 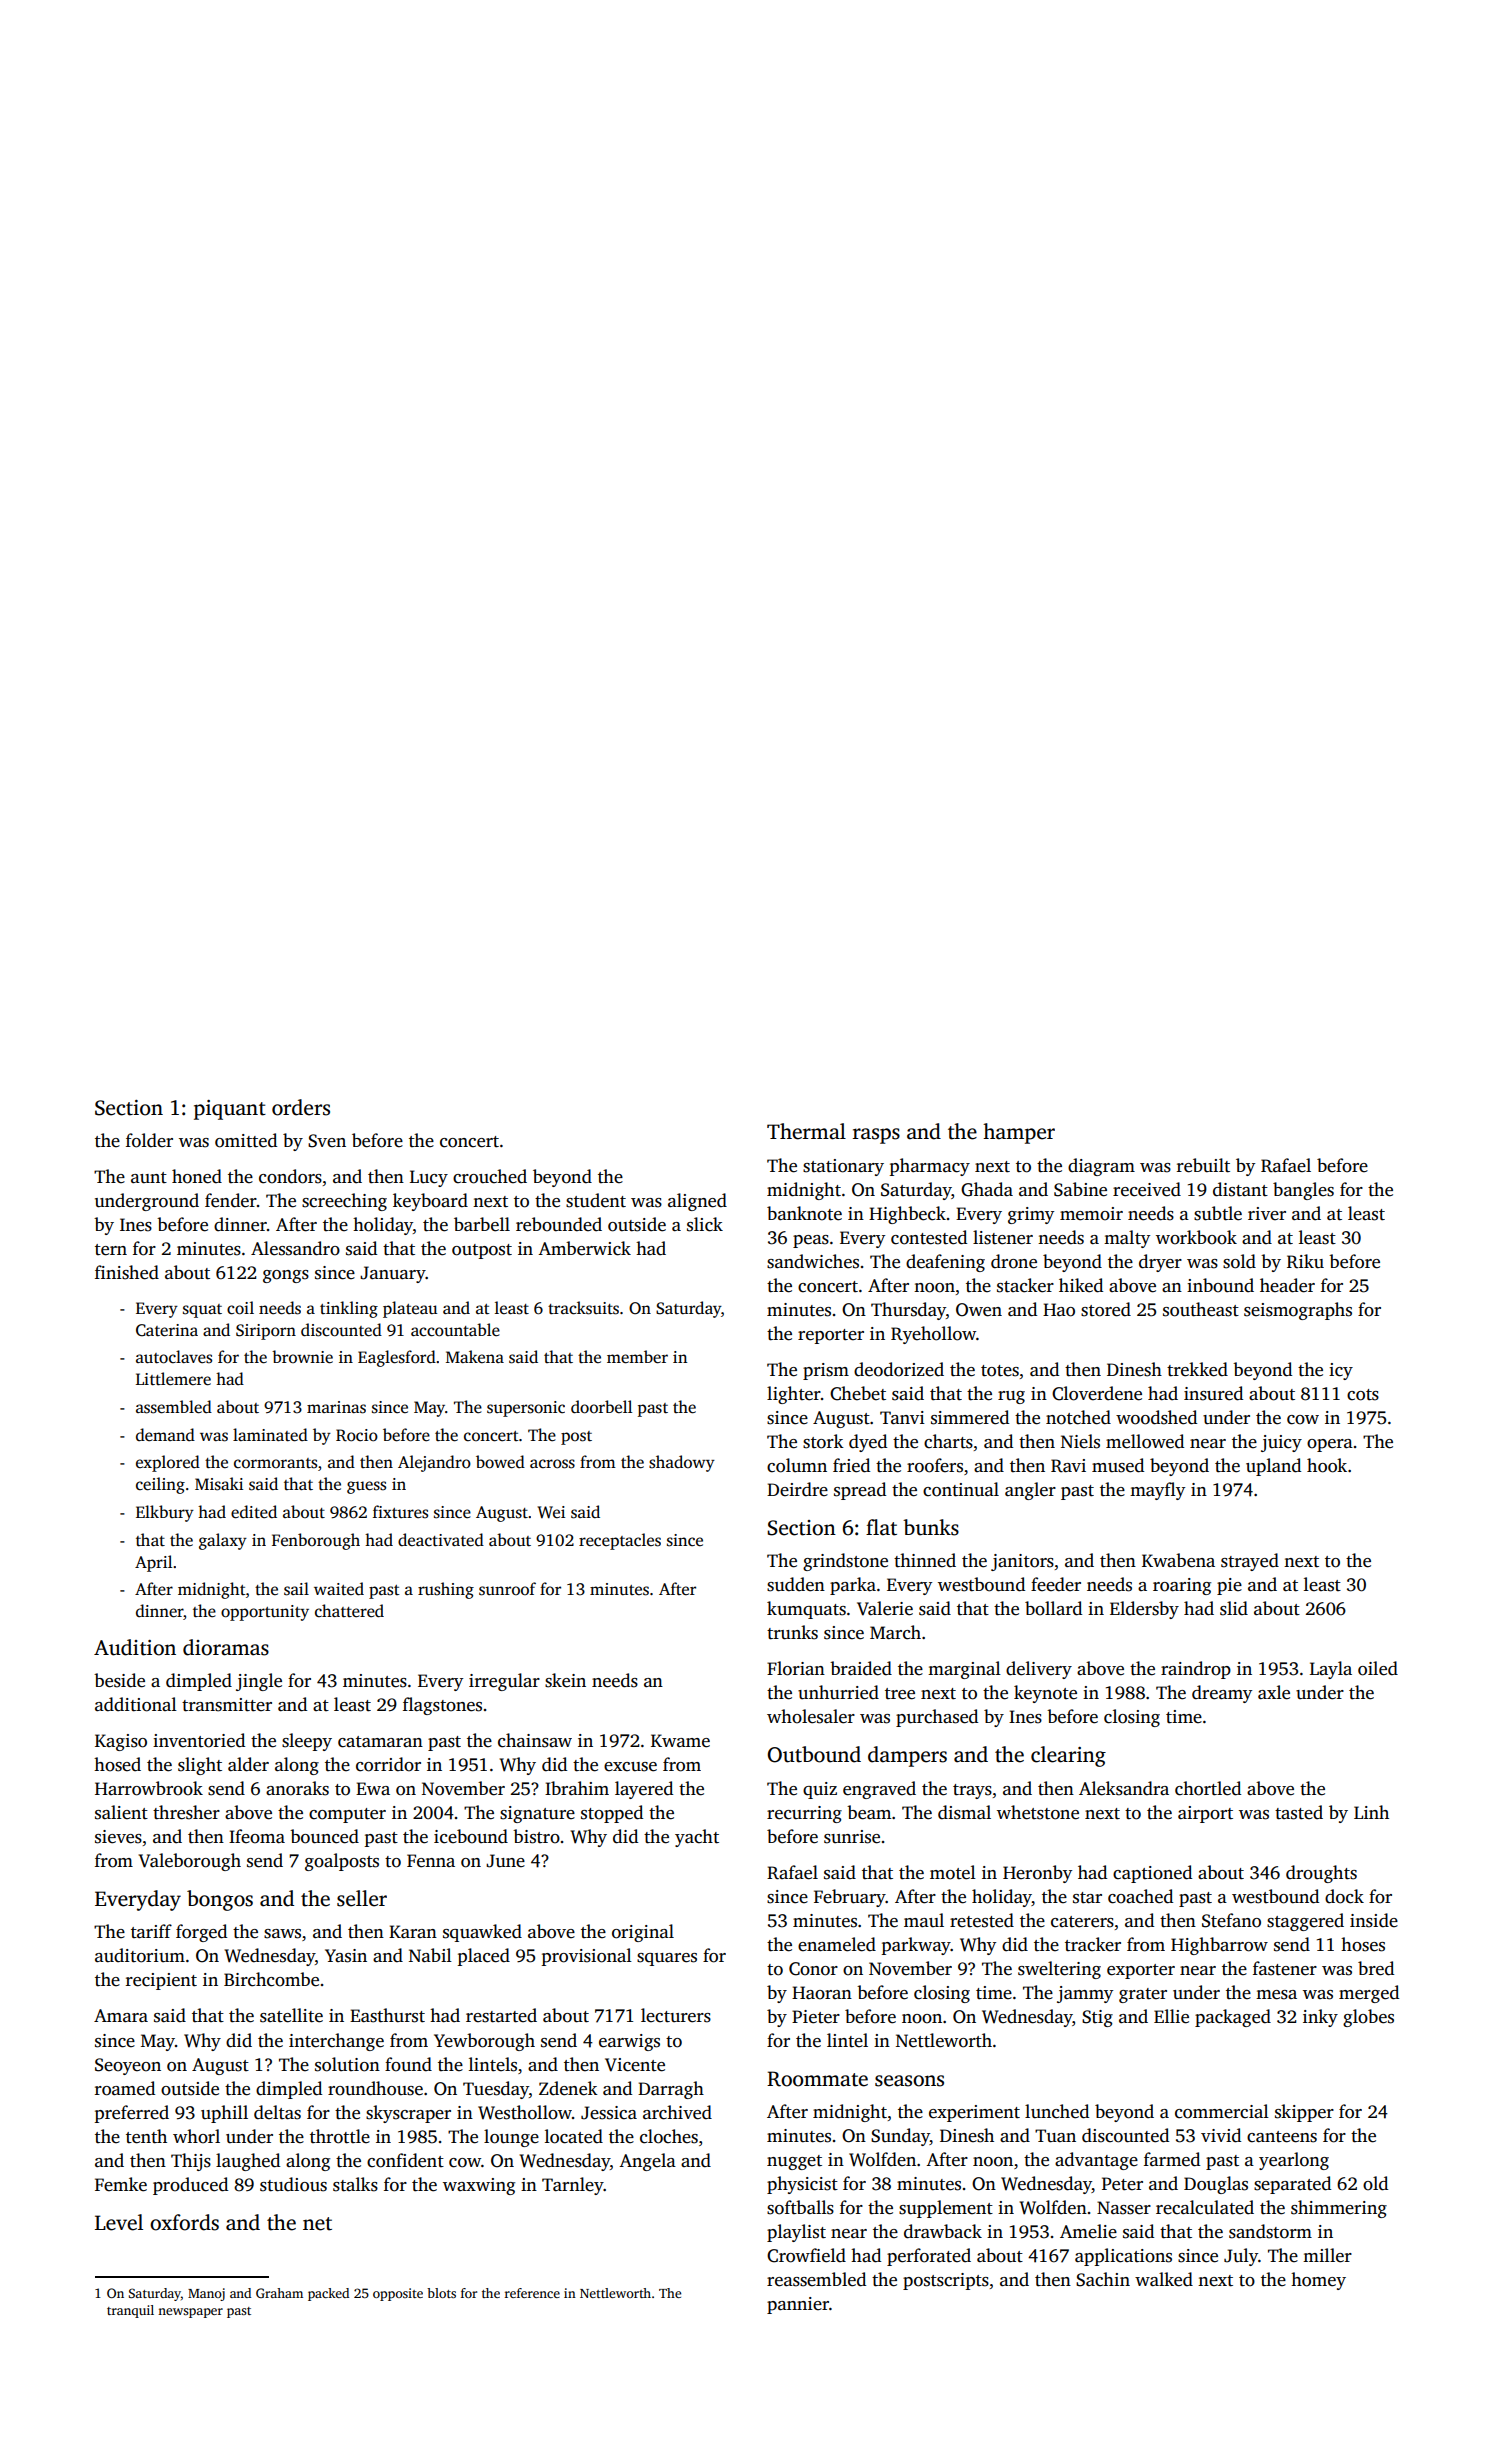 What do you see at coordinates (128, 2066) in the image?
I see `Seoyeon` at bounding box center [128, 2066].
